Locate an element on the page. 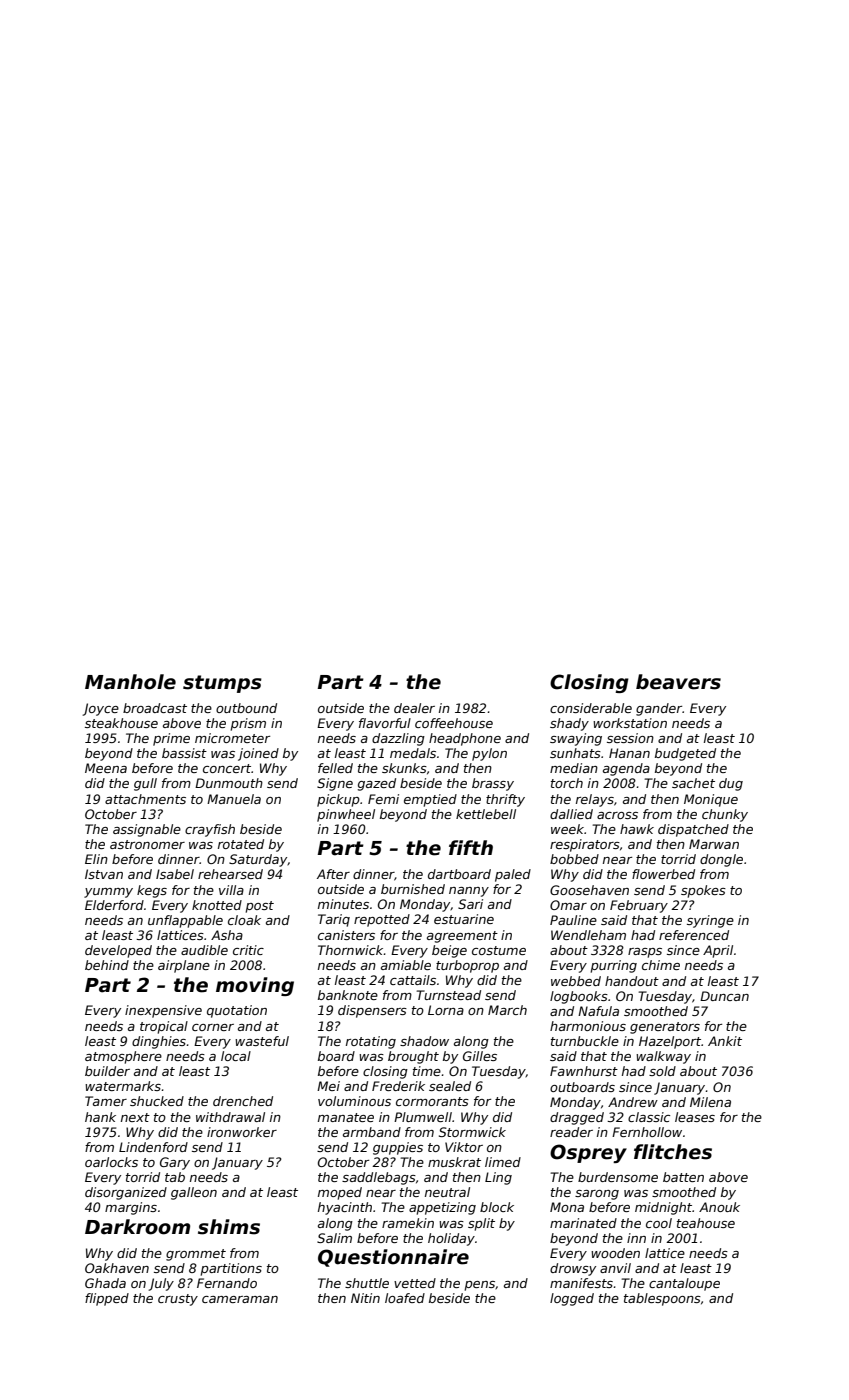 The image size is (849, 1400). dealer is located at coordinates (414, 708).
